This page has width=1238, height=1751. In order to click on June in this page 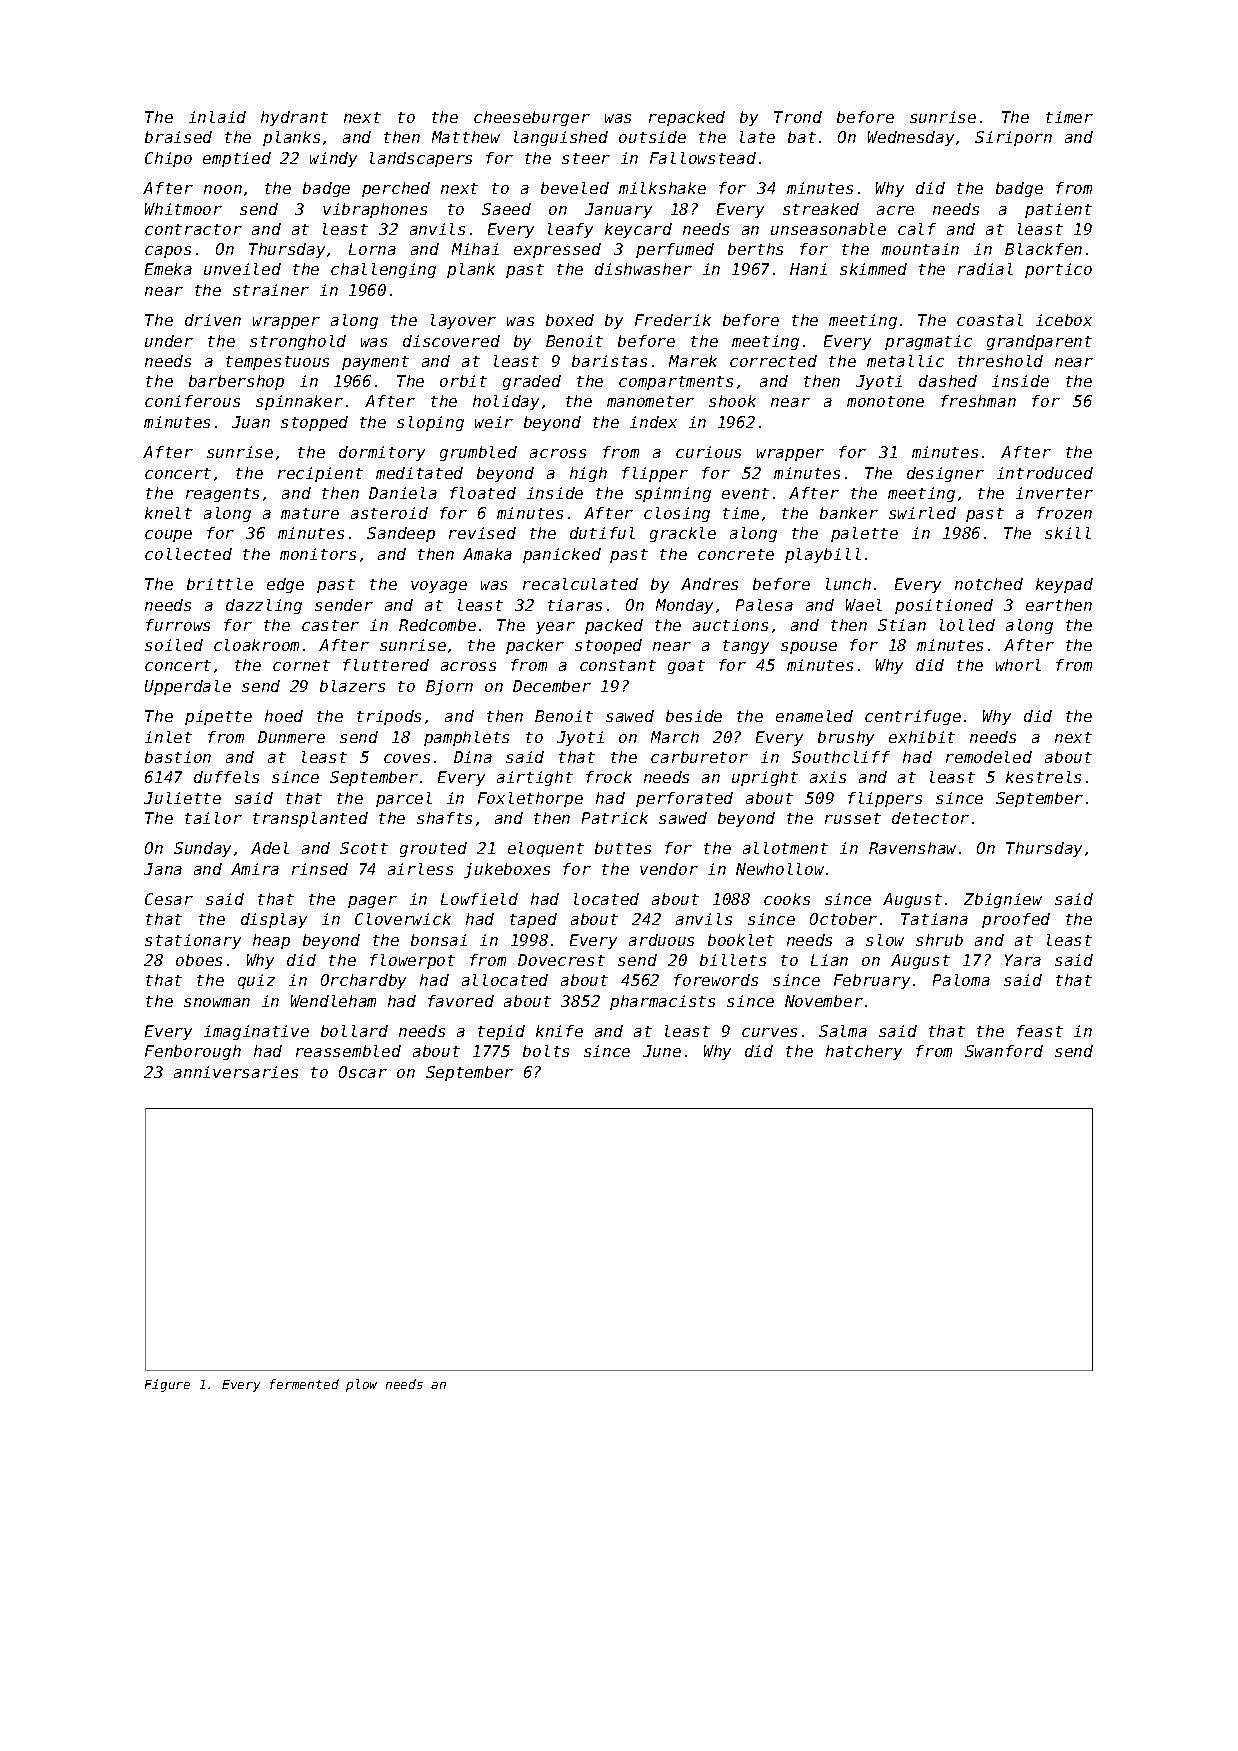, I will do `click(662, 1051)`.
